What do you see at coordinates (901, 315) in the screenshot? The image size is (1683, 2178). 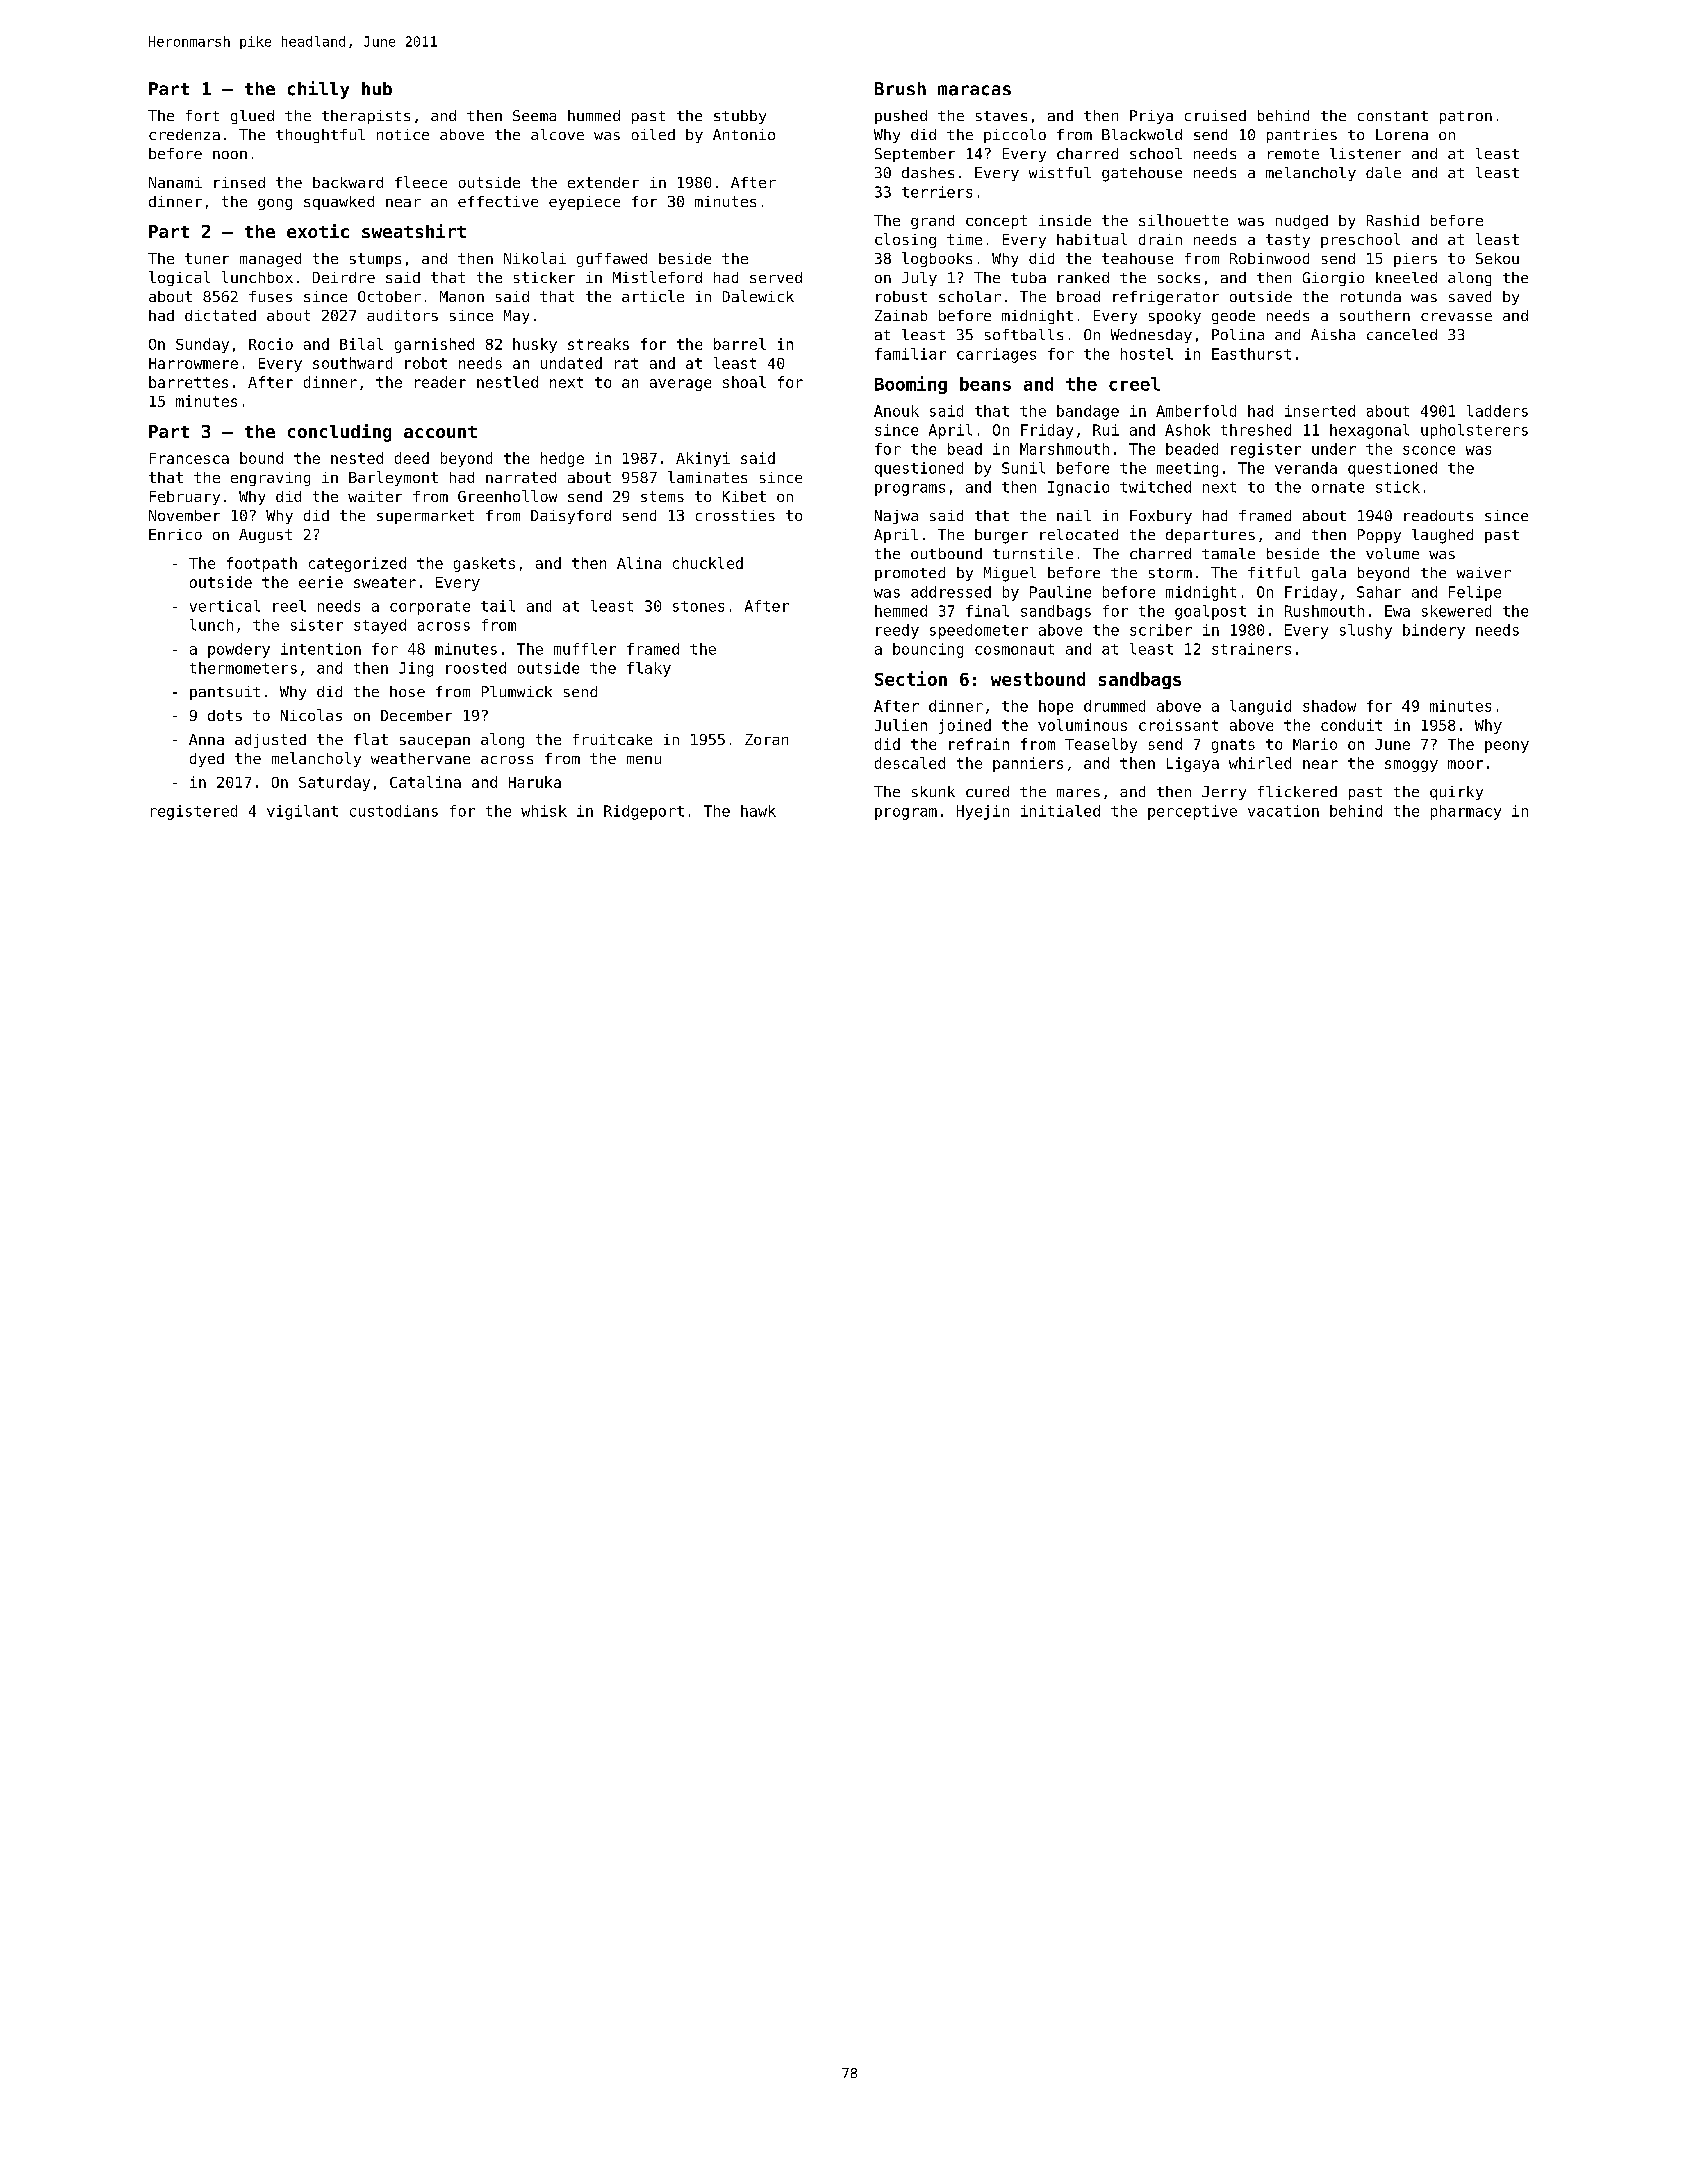 I see `Zainab` at bounding box center [901, 315].
